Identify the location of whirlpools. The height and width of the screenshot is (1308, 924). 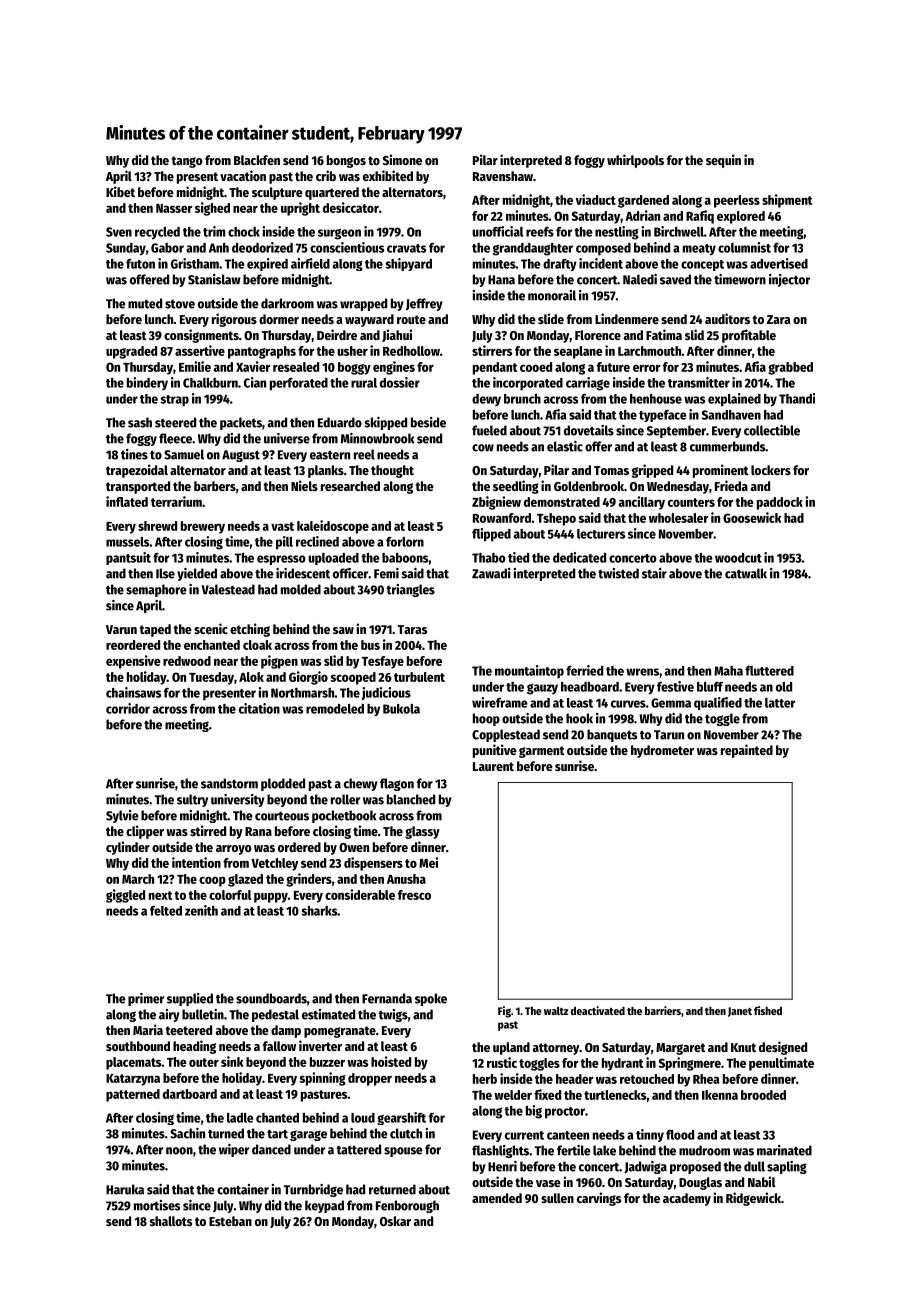
(635, 161).
